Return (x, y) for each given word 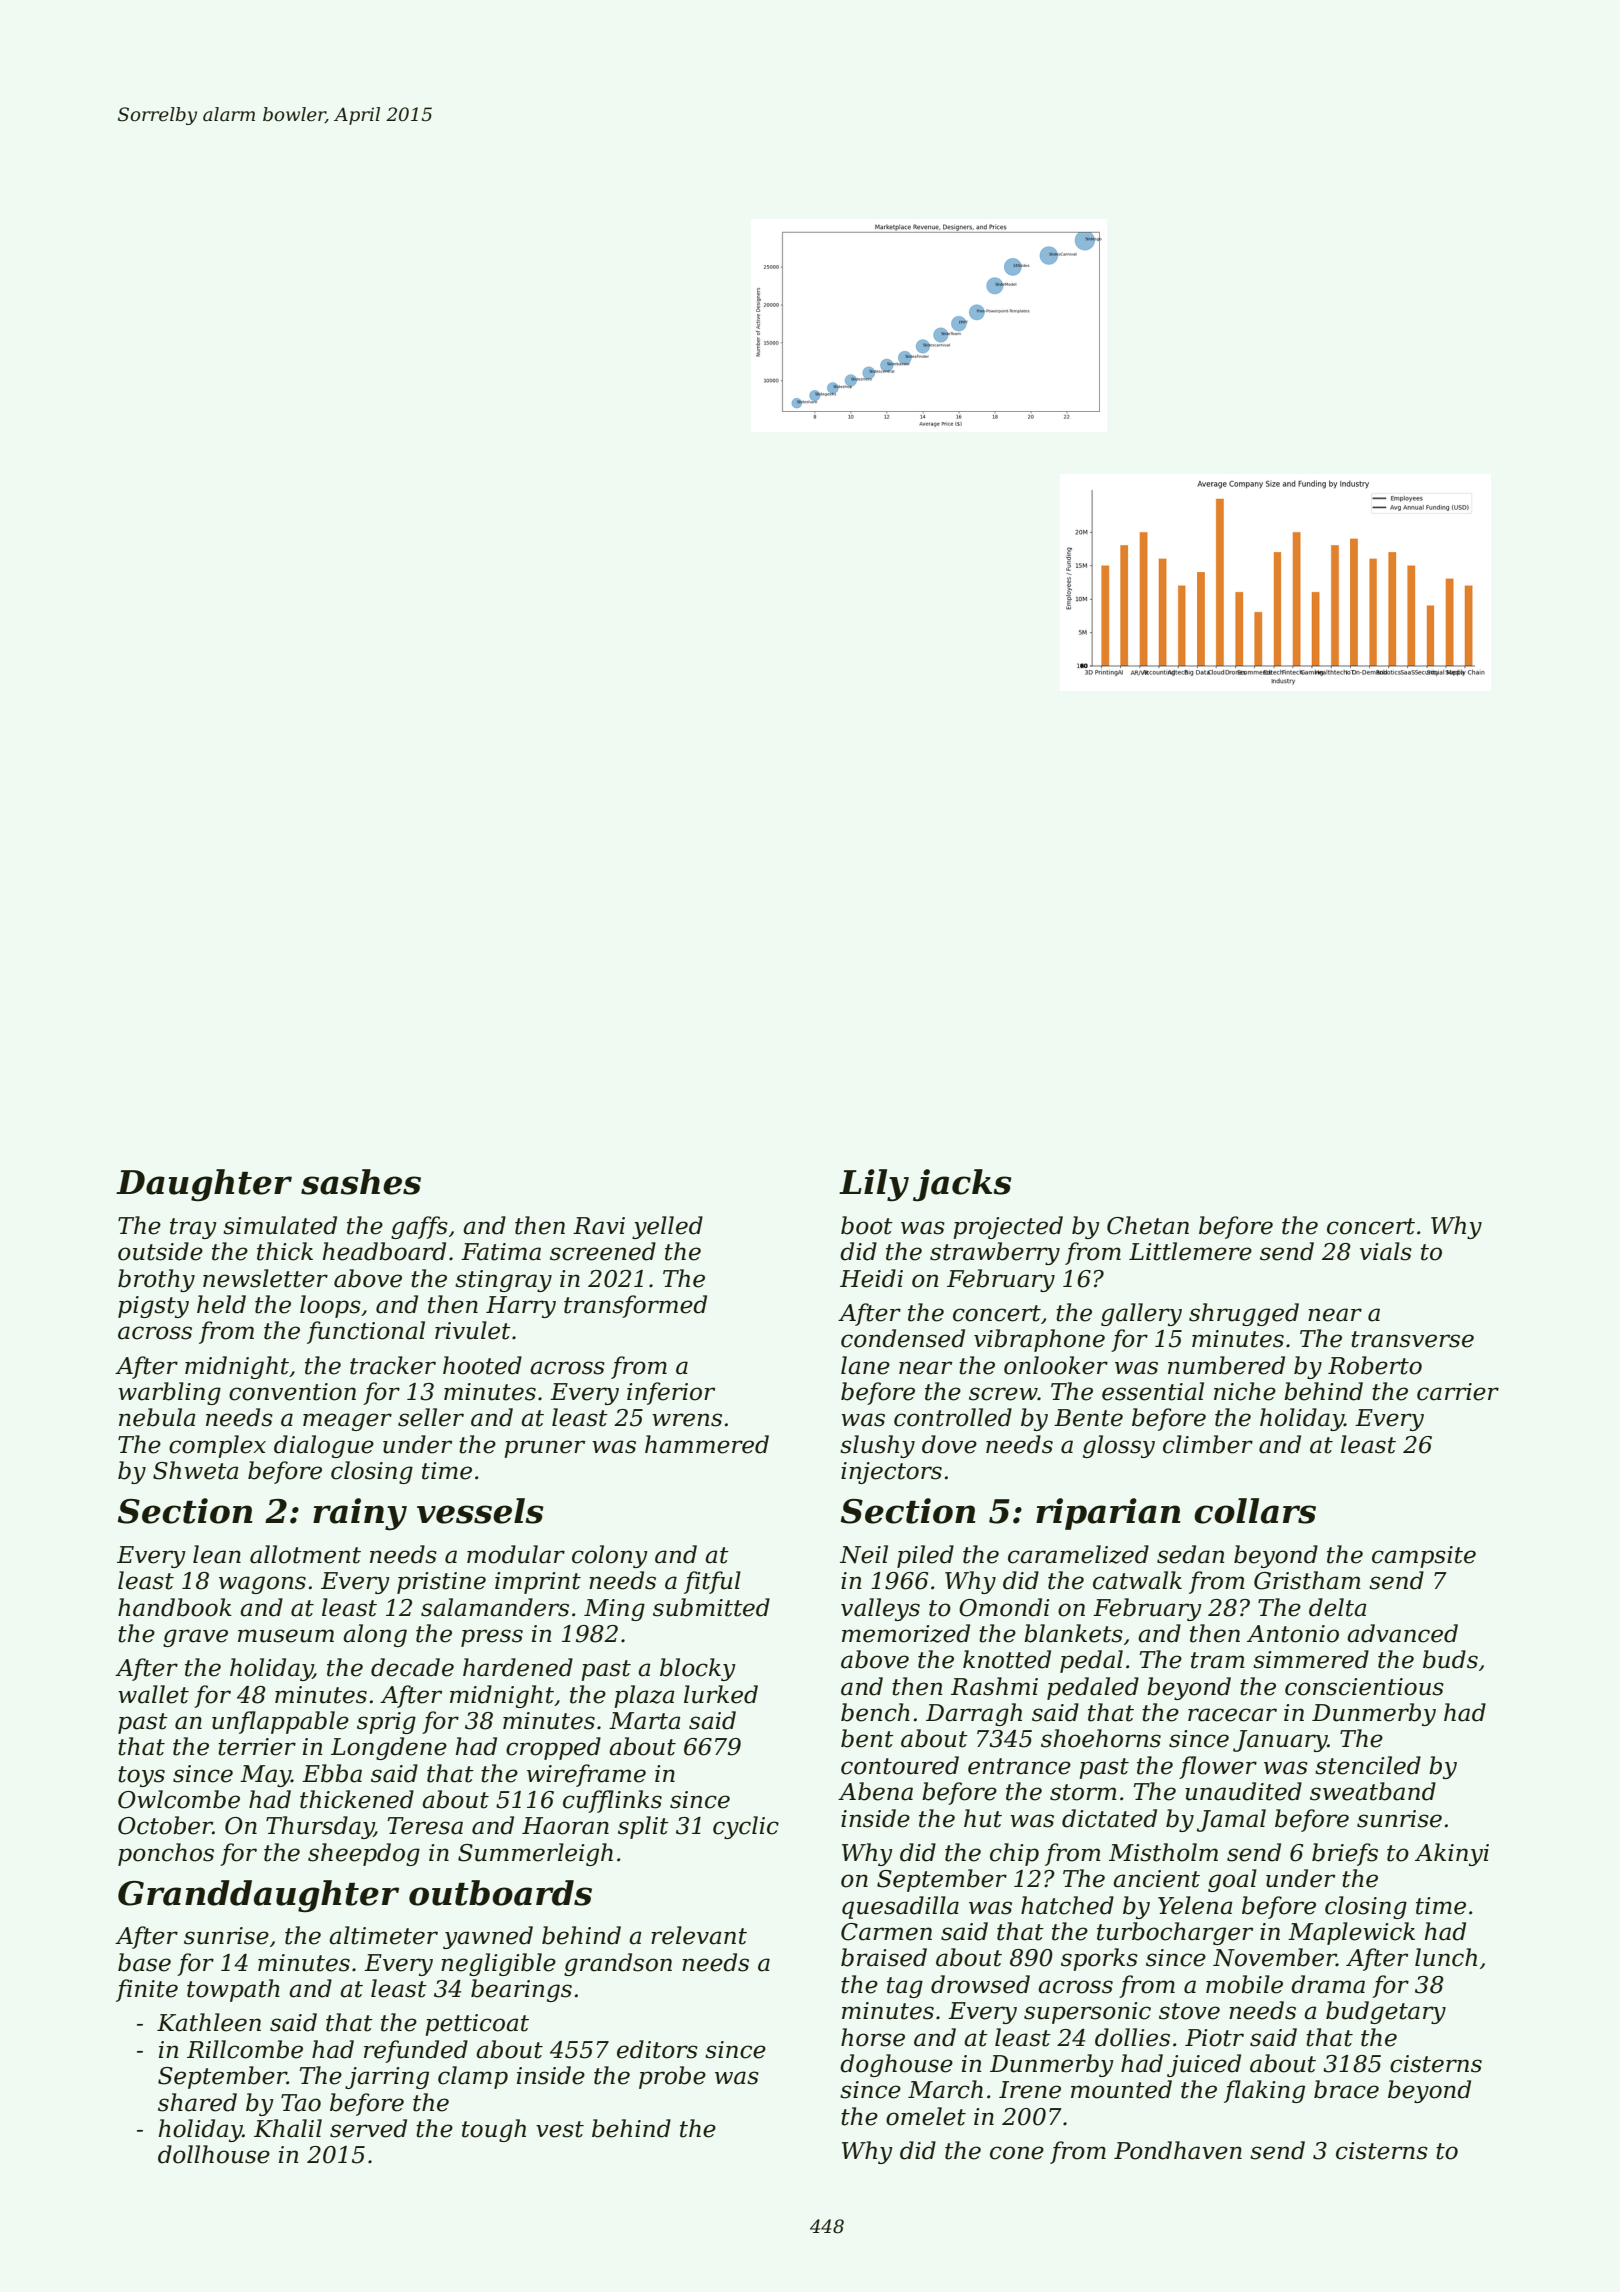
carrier (1458, 1392)
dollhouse (214, 2154)
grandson (618, 1964)
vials (1386, 1251)
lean (217, 1554)
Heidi (871, 1278)
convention (292, 1392)
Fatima (501, 1252)
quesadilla (900, 1907)
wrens (687, 1420)
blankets (1073, 1633)
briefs (1345, 1854)
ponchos (166, 1854)
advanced (1402, 1633)
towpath (233, 1990)
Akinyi (1452, 1854)
